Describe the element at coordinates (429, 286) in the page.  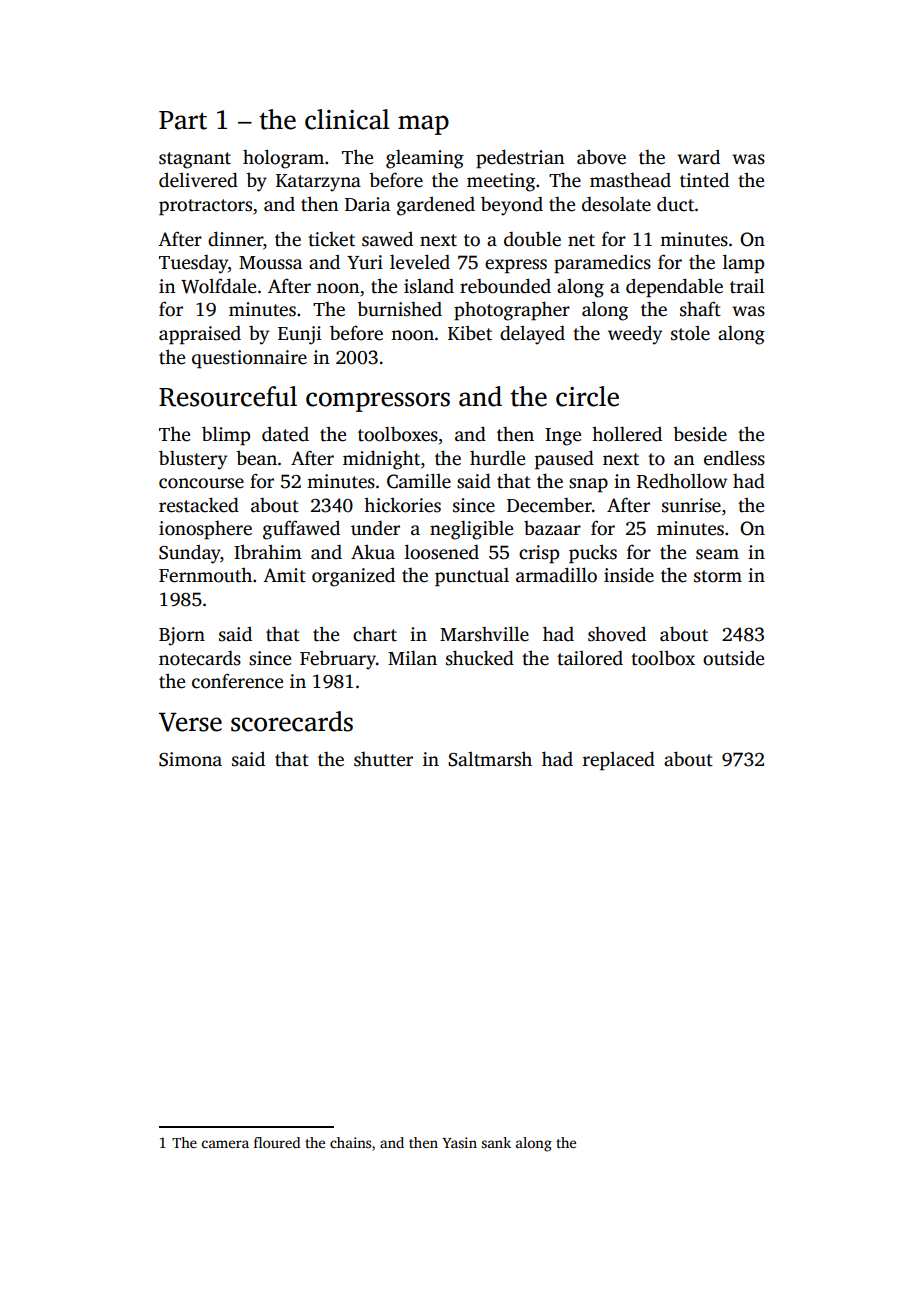
I see `island` at that location.
